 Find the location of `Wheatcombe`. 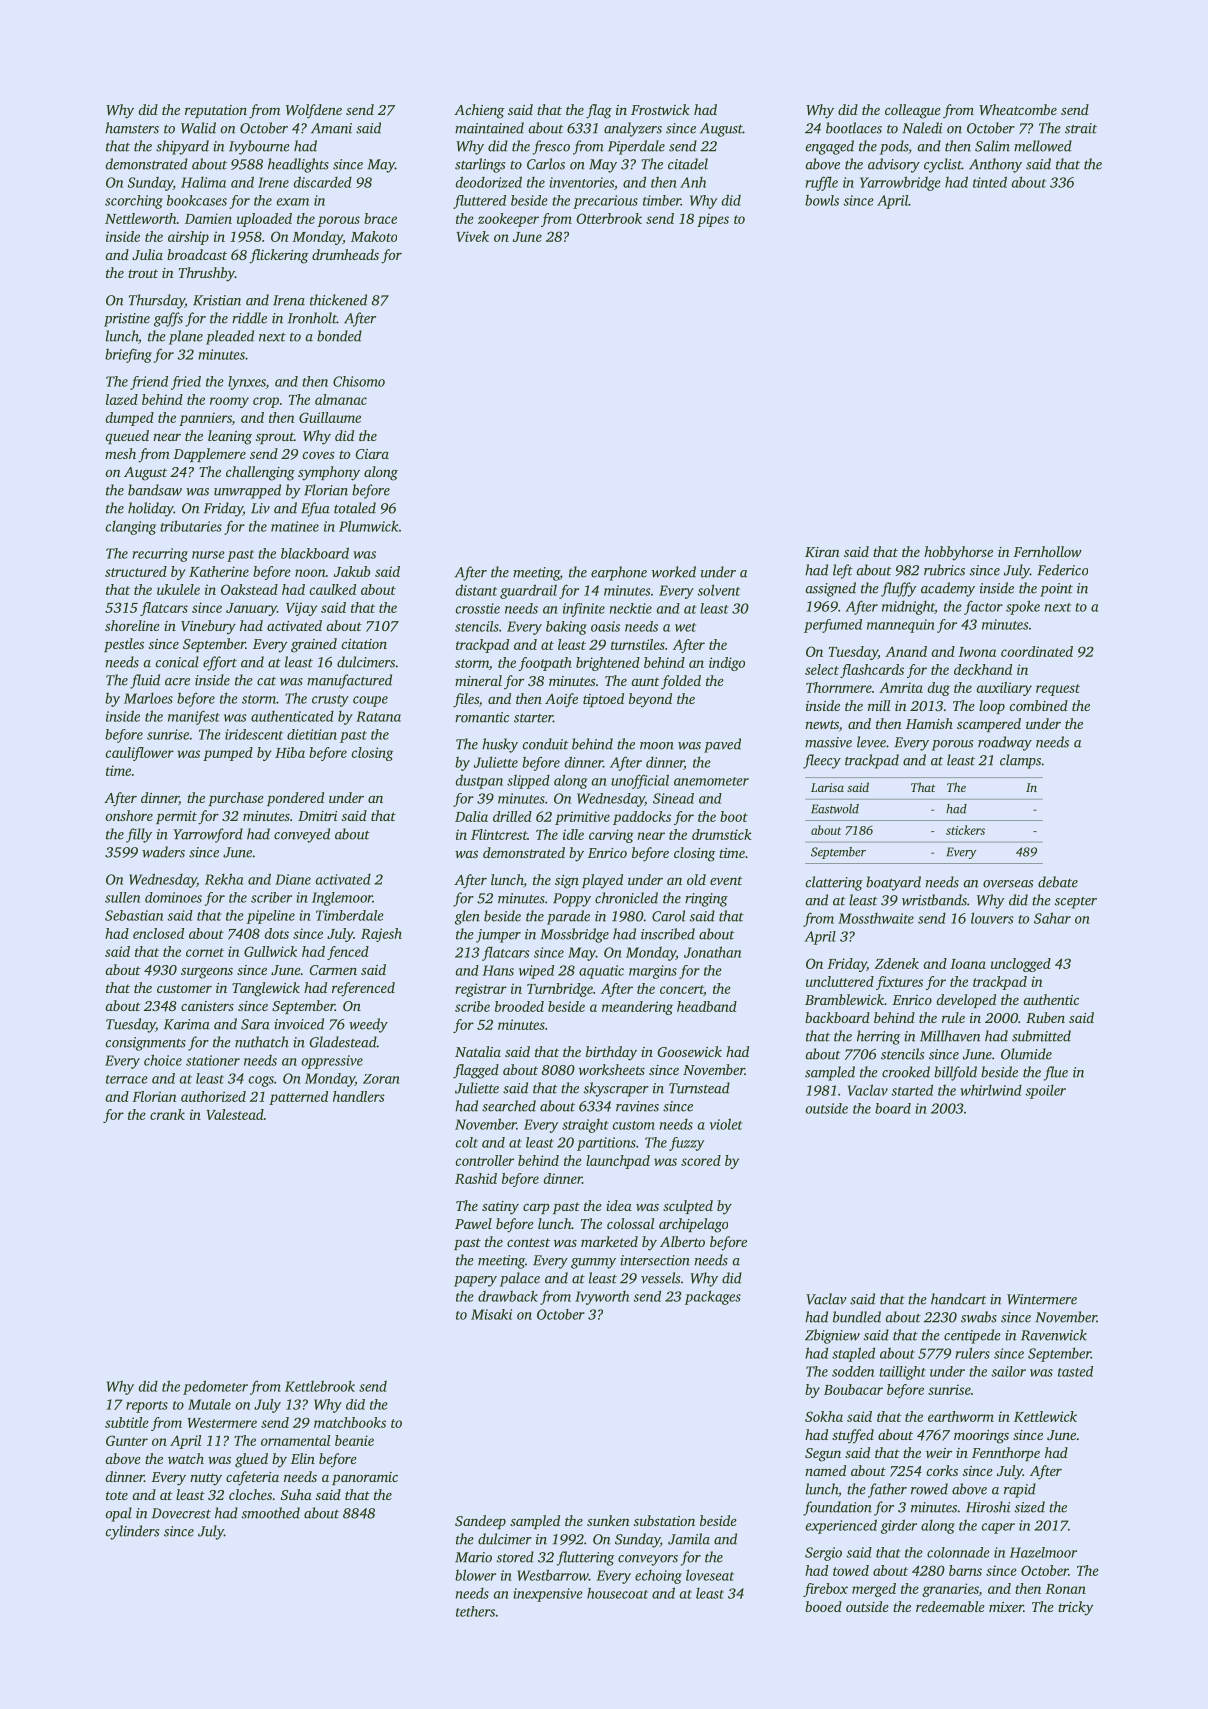

Wheatcombe is located at coordinates (1018, 109).
